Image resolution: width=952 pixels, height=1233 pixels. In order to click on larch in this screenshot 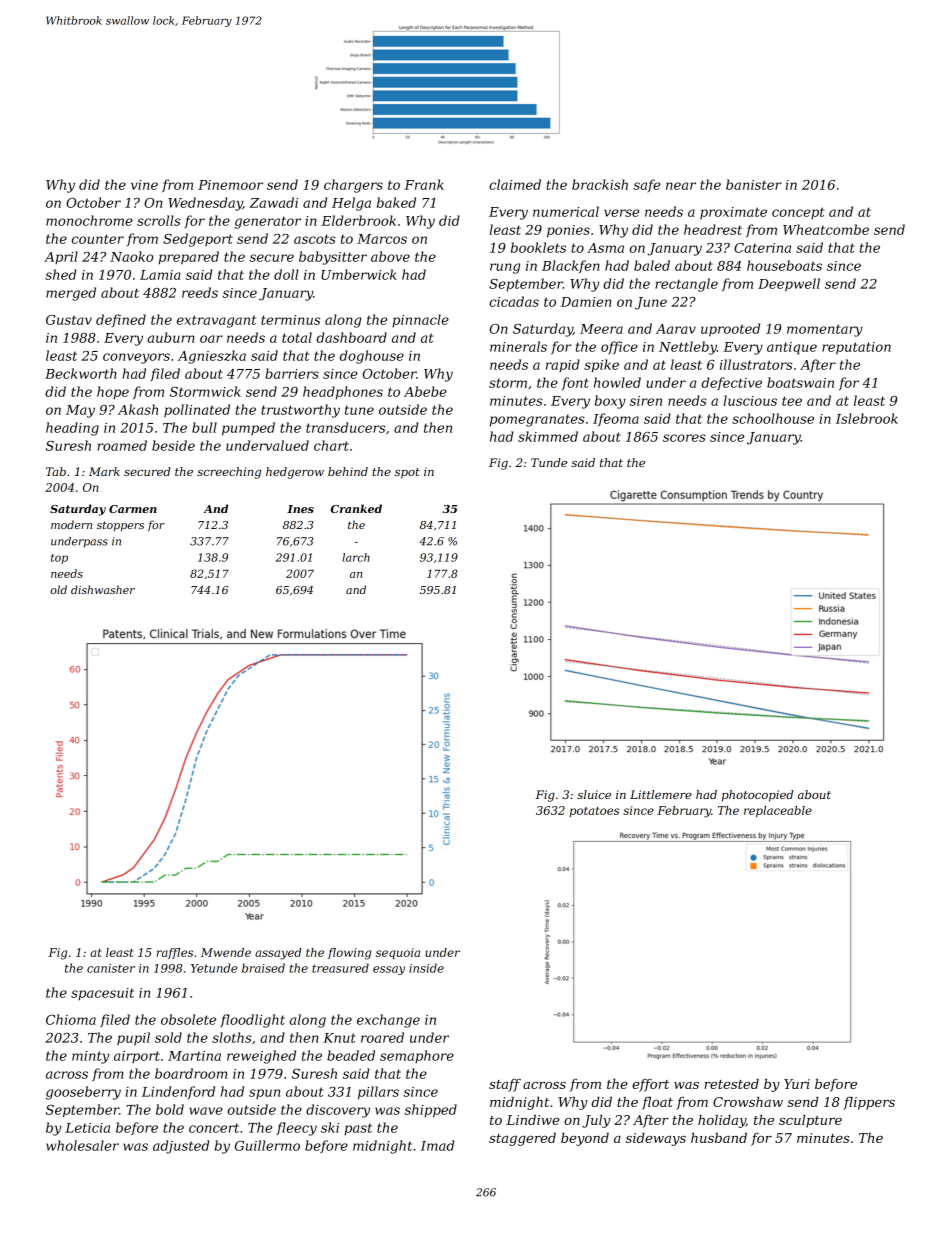, I will do `click(356, 557)`.
